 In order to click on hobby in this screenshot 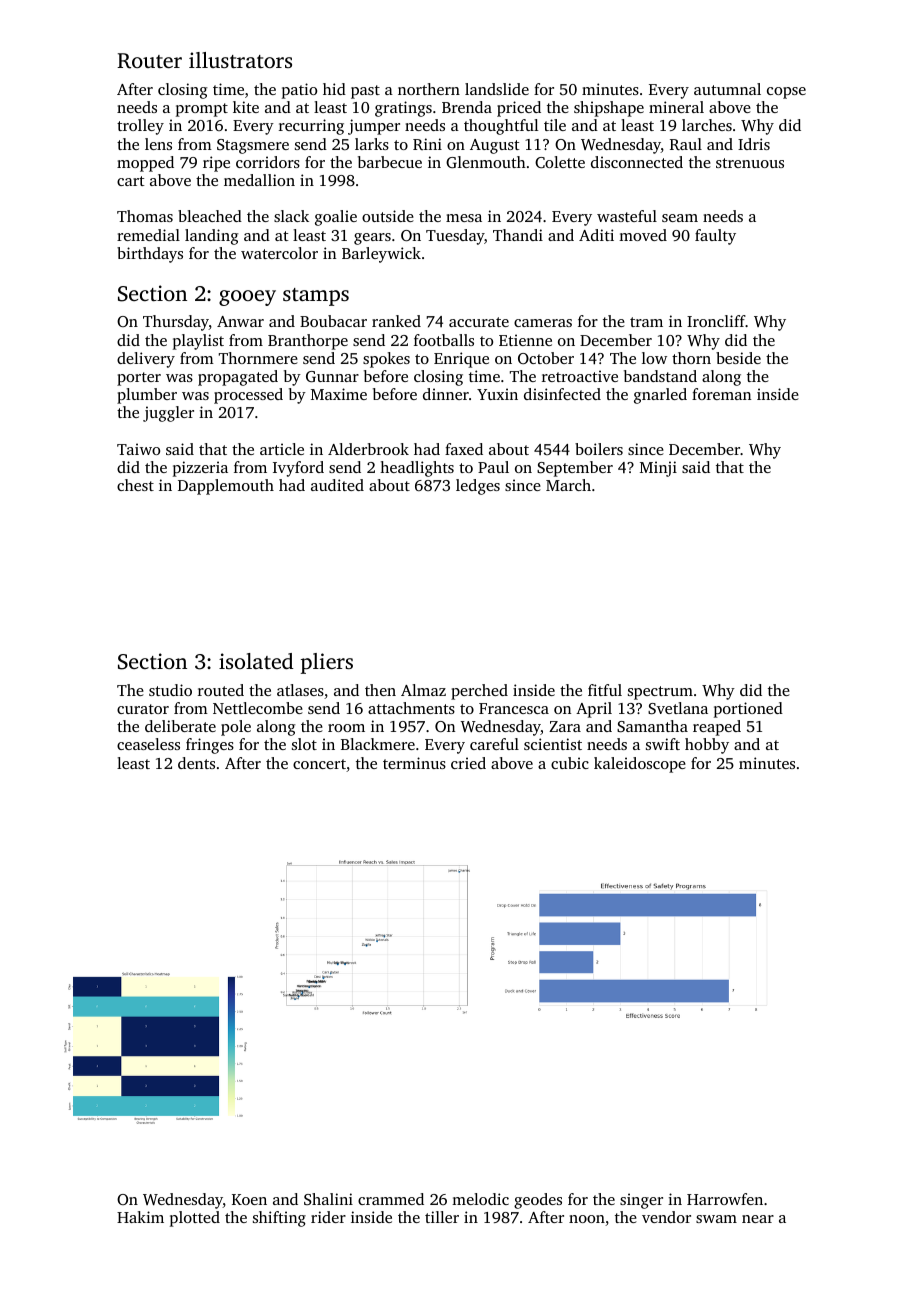, I will do `click(707, 746)`.
